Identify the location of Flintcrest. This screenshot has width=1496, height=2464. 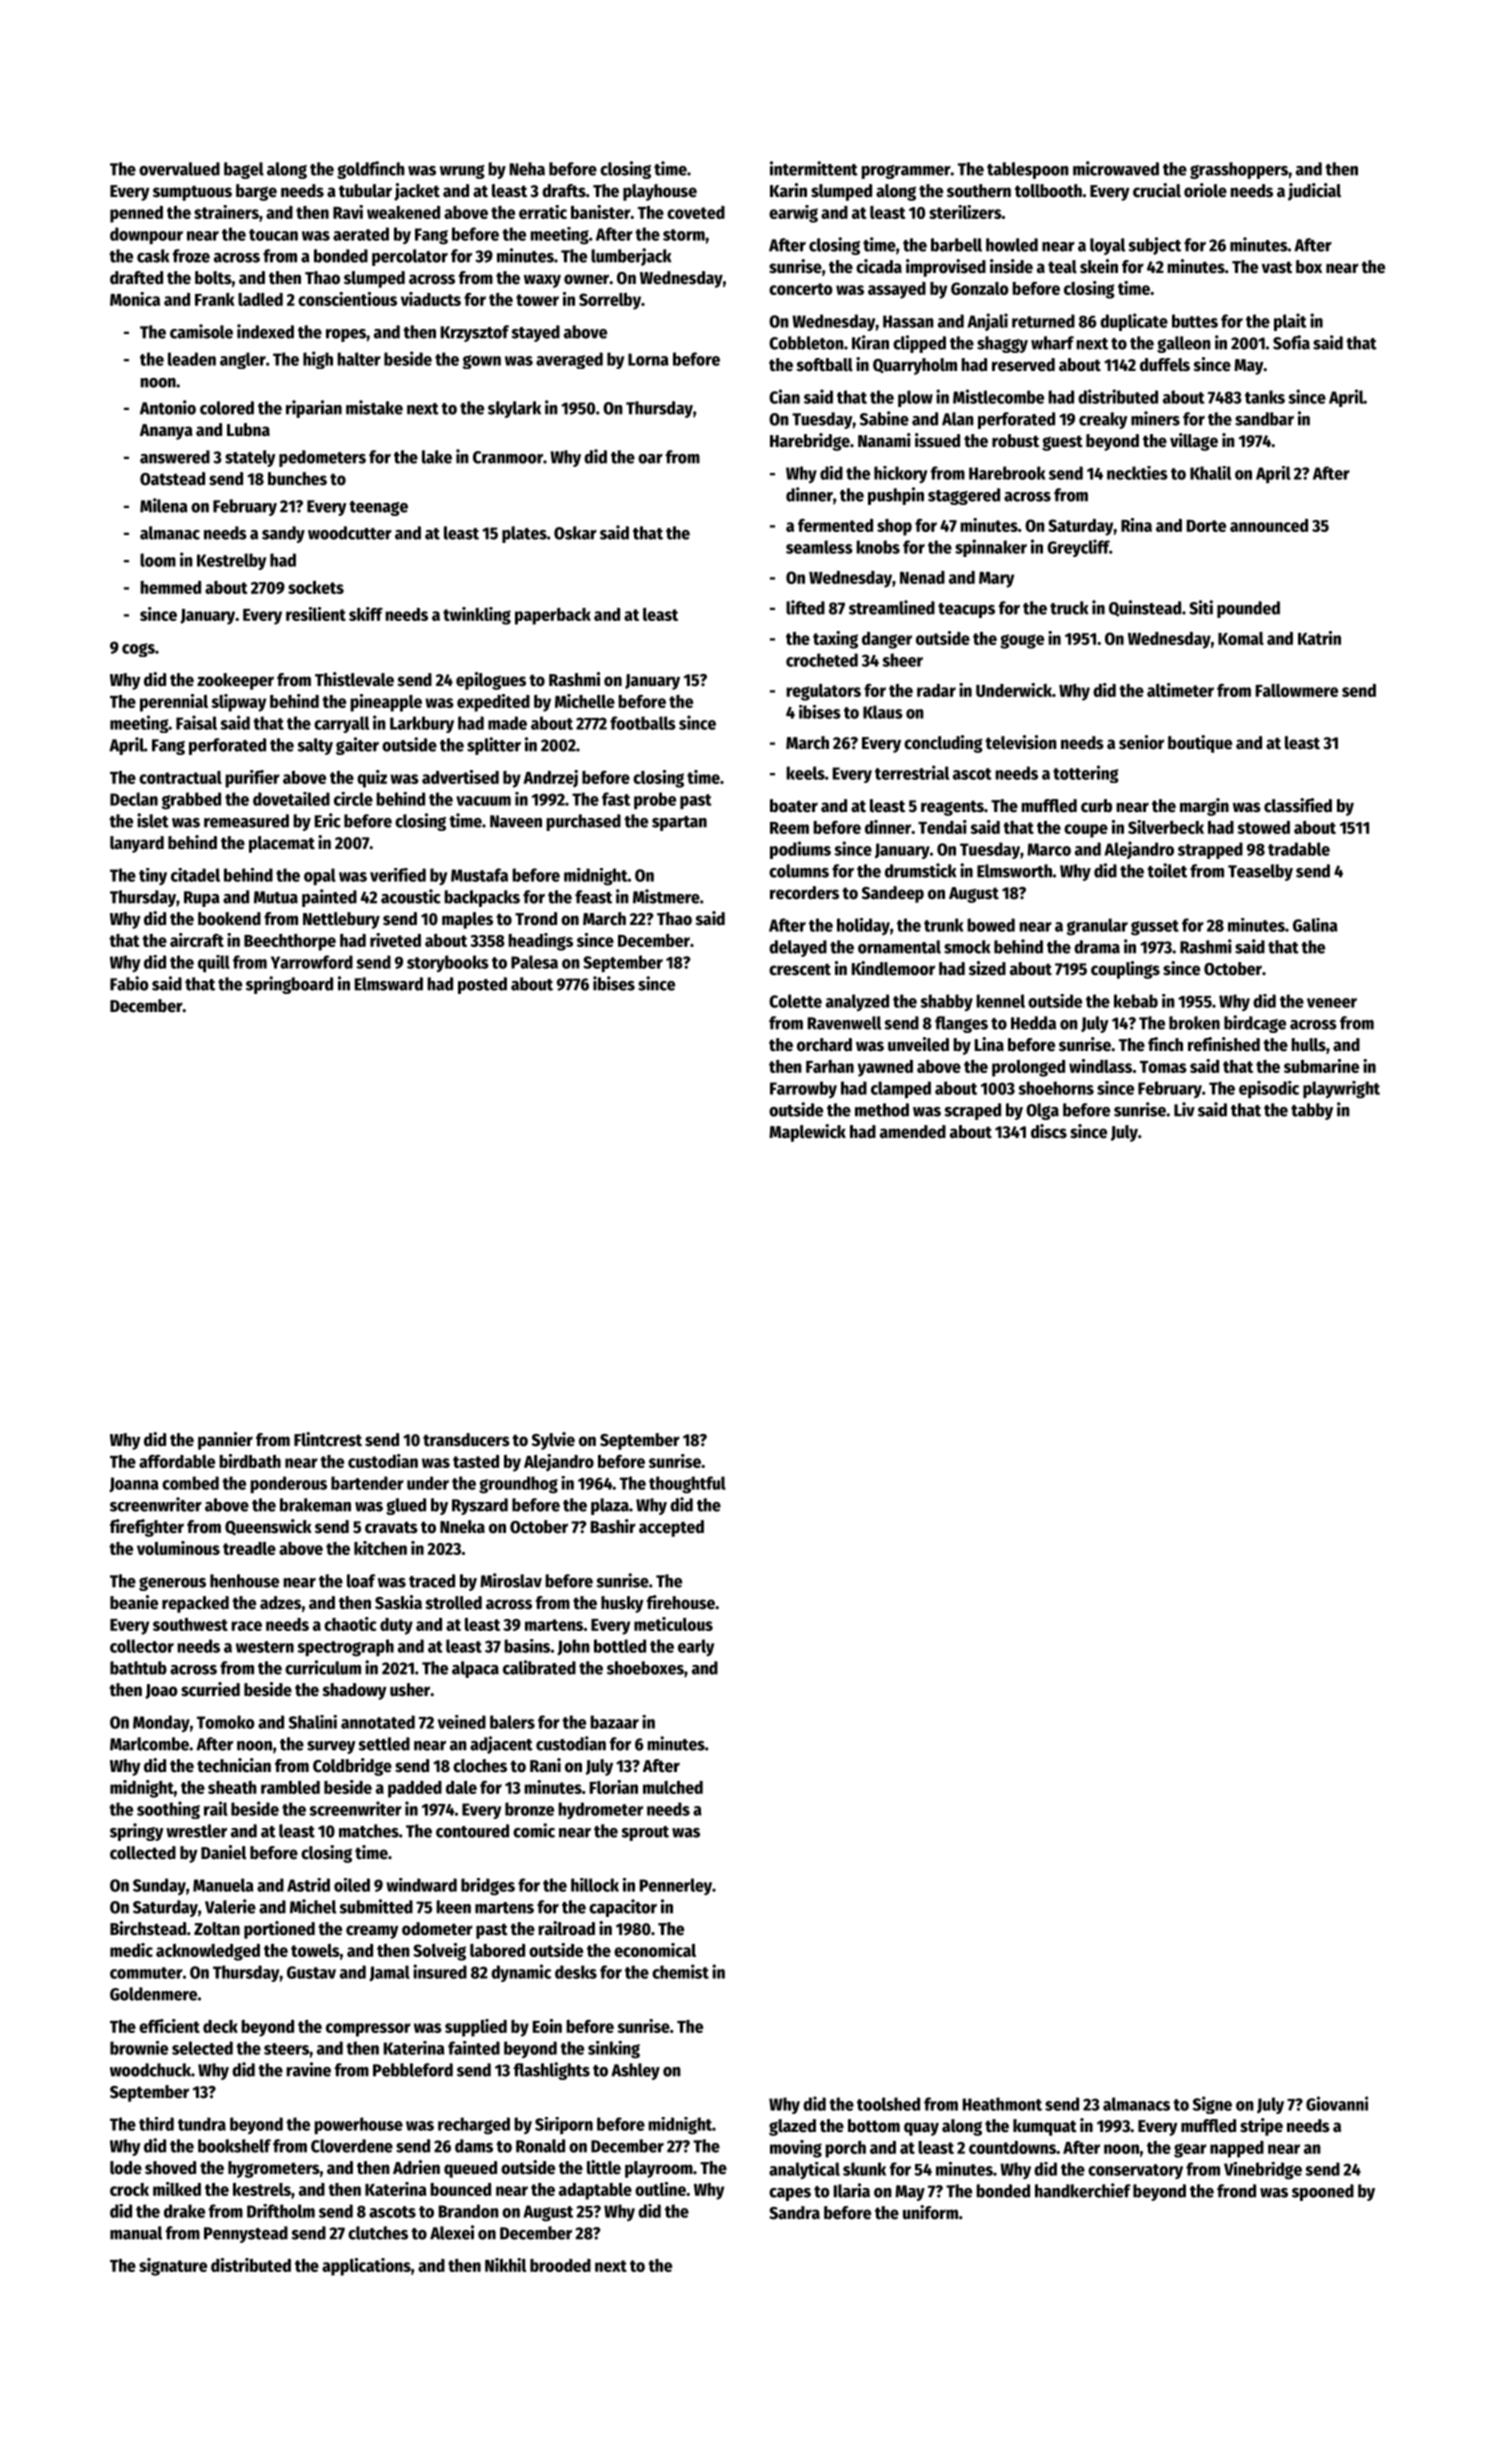
(328, 1439).
